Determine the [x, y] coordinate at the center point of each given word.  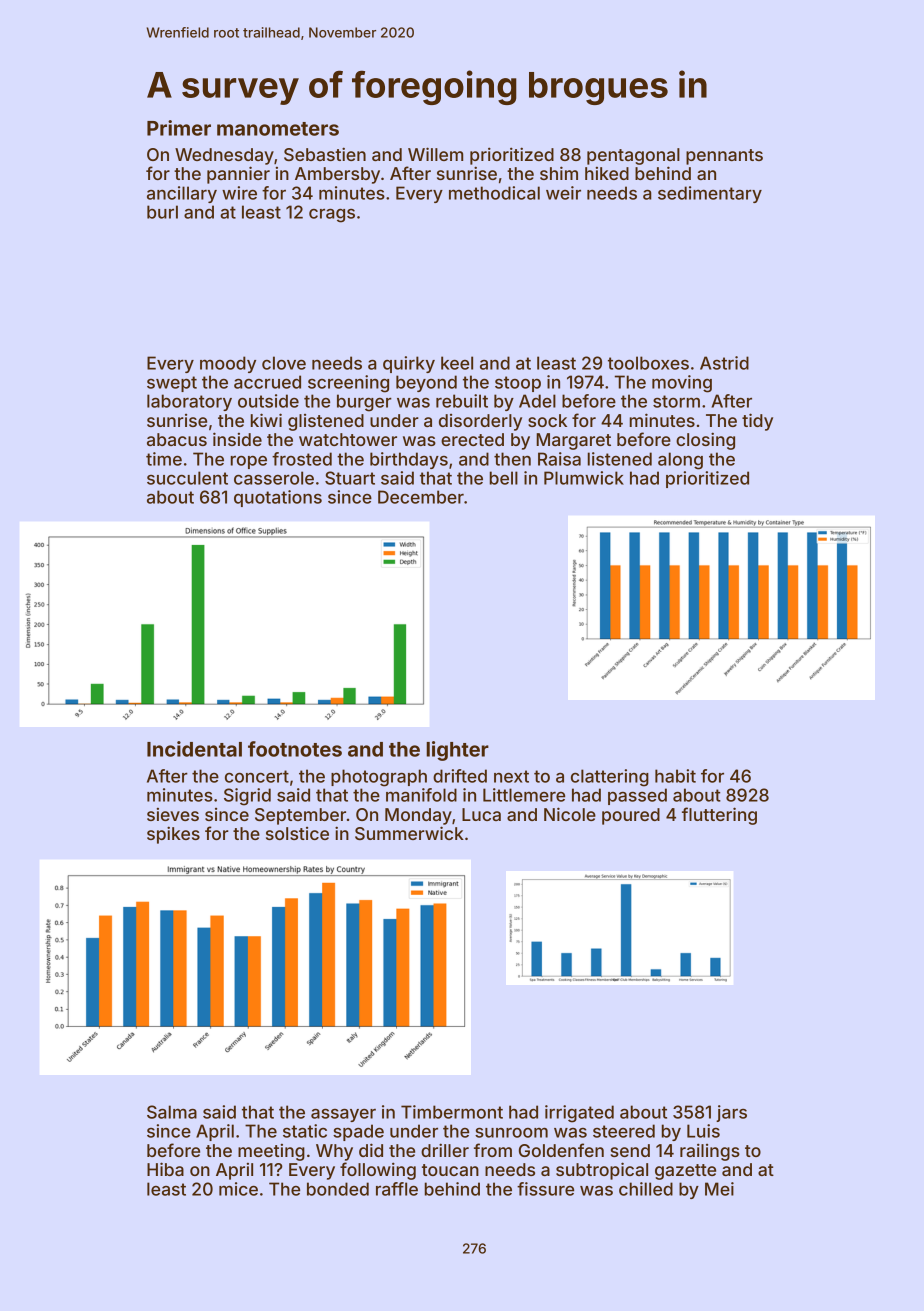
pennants [724, 157]
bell [504, 478]
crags [332, 215]
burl [162, 212]
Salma [172, 1112]
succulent [187, 478]
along [680, 461]
